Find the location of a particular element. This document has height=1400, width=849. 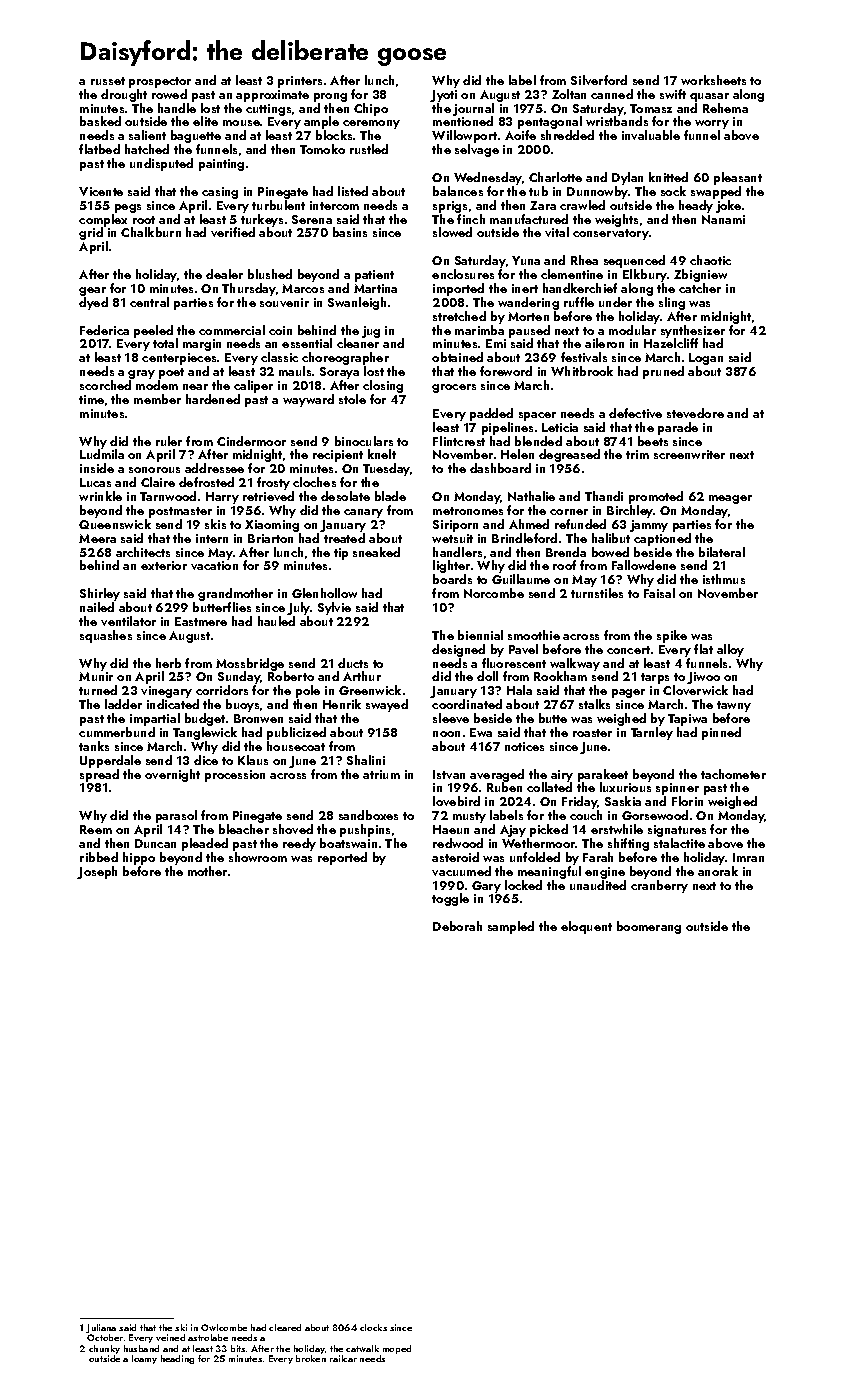

Eastmere is located at coordinates (201, 621).
